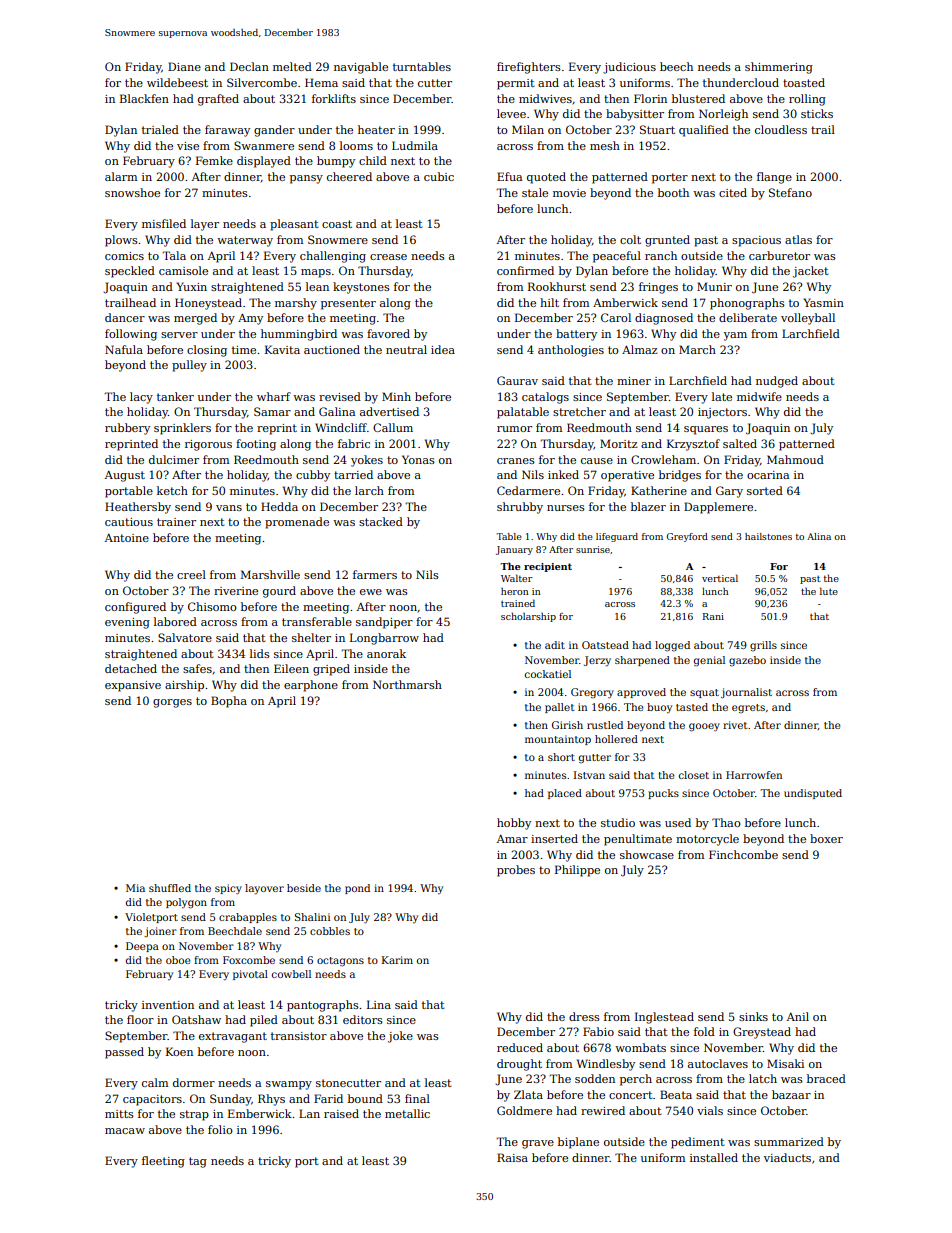  I want to click on Diane, so click(184, 66).
